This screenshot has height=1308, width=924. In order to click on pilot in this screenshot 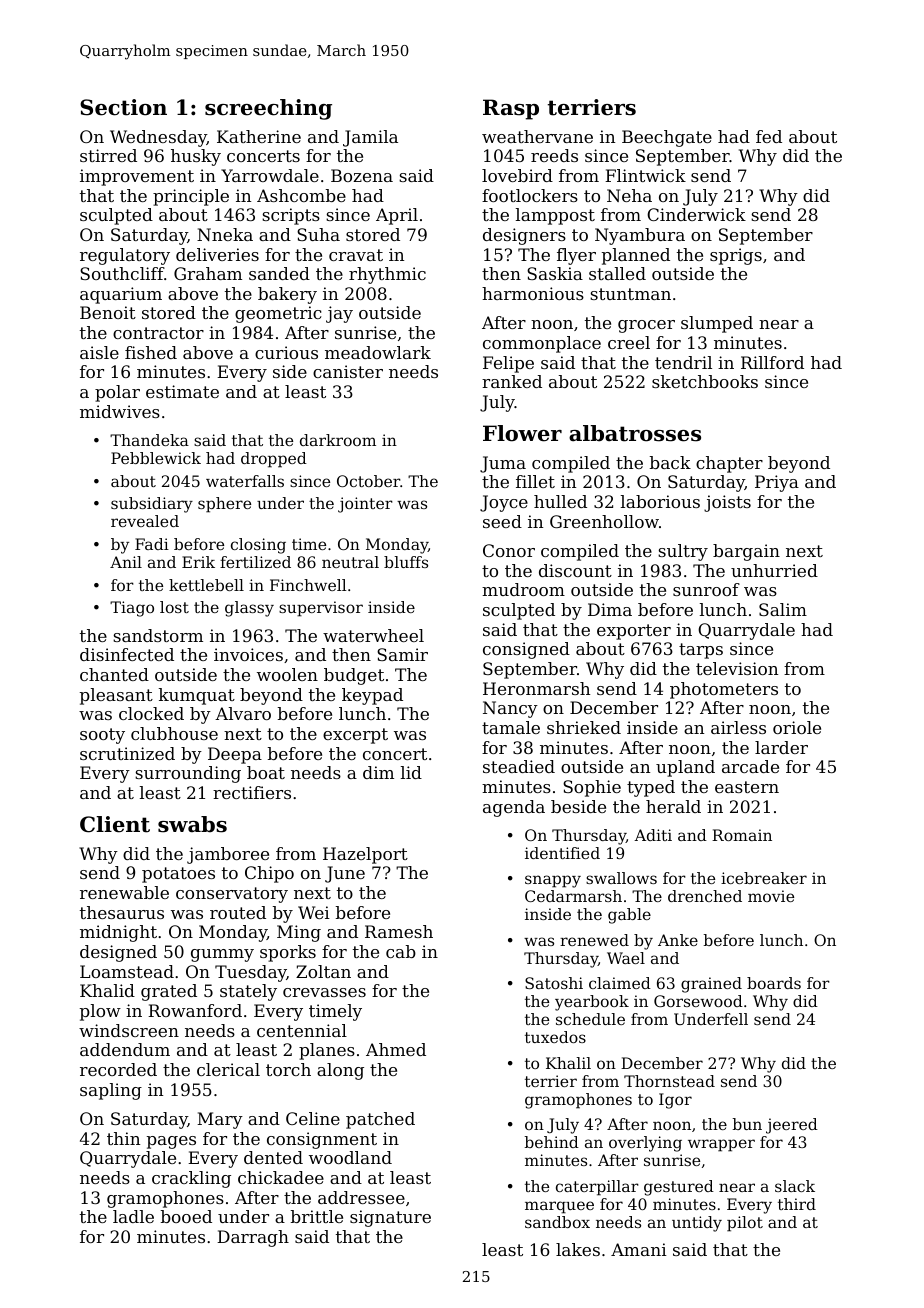, I will do `click(745, 1224)`.
